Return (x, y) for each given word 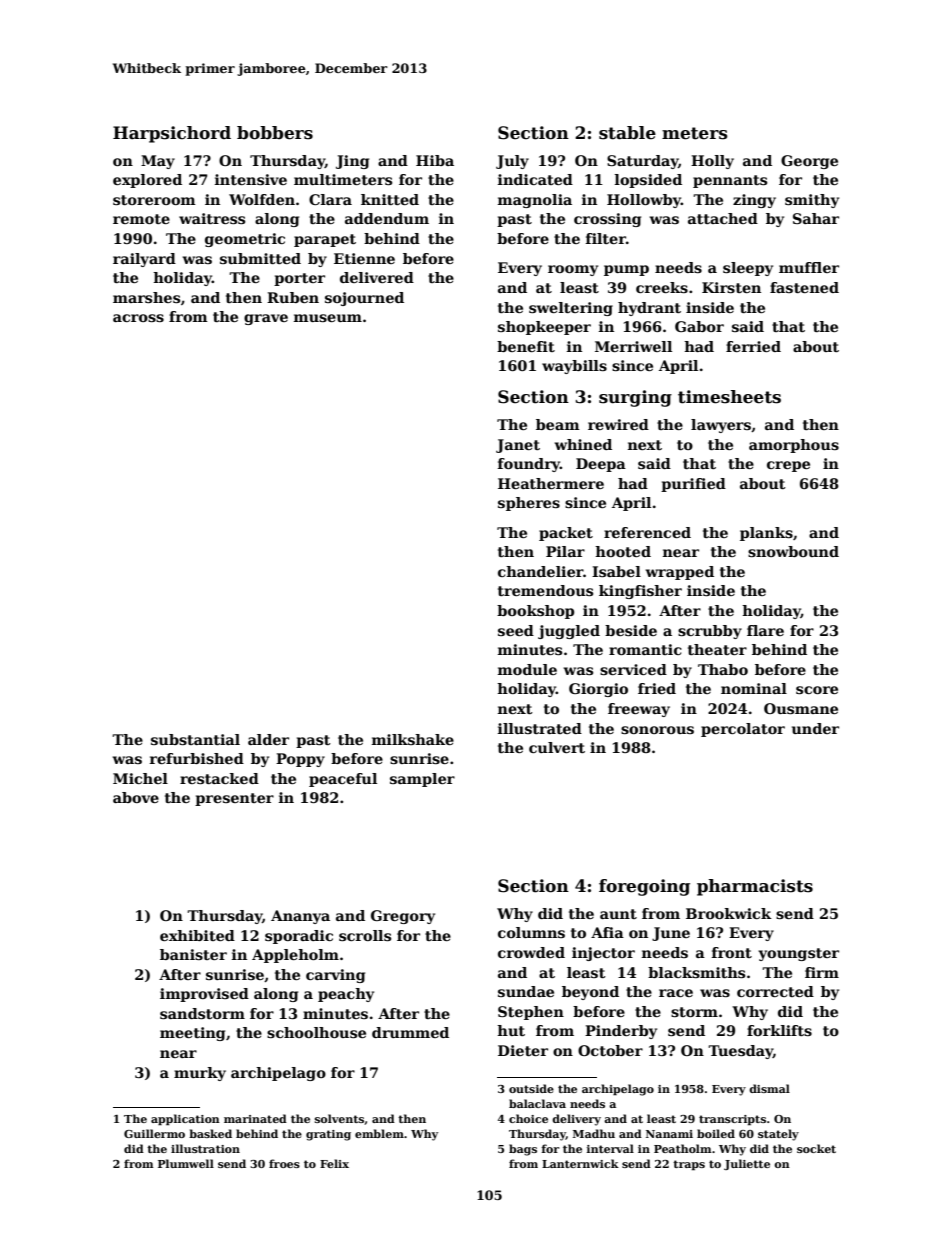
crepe (788, 466)
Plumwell (186, 1163)
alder (268, 739)
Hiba (435, 160)
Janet (518, 446)
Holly (712, 162)
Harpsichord (172, 134)
